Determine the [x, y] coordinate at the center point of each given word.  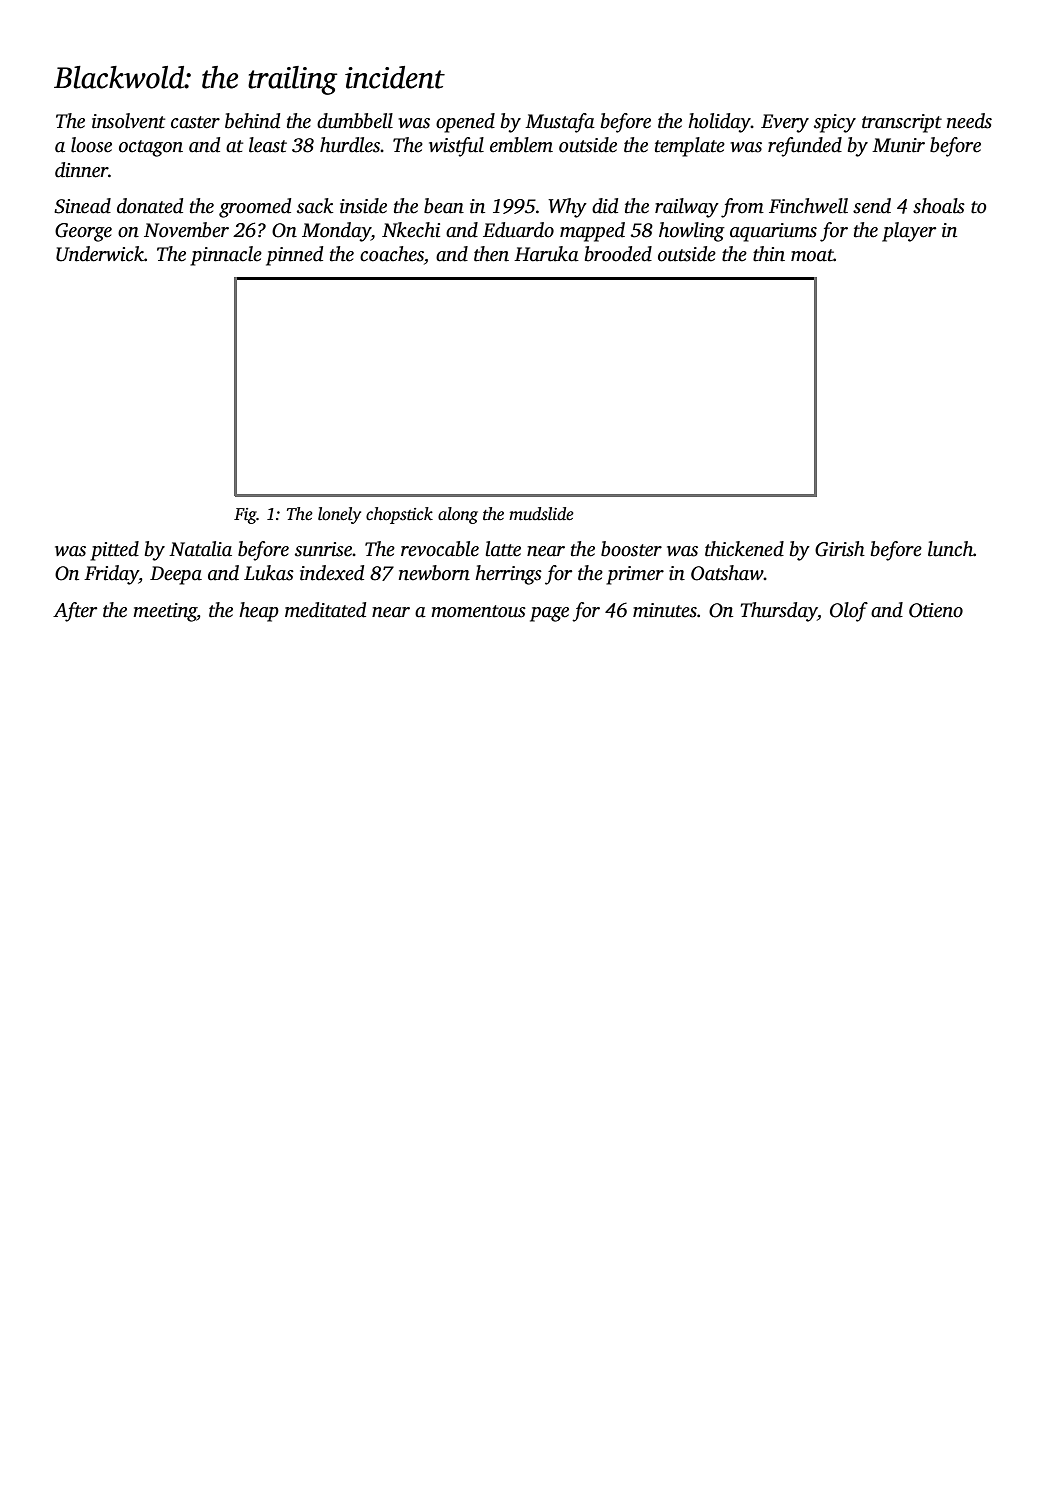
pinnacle [226, 256]
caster [195, 122]
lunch [950, 549]
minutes [665, 610]
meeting [165, 612]
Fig [245, 516]
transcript [902, 123]
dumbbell [355, 121]
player [909, 232]
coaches [392, 254]
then [491, 254]
